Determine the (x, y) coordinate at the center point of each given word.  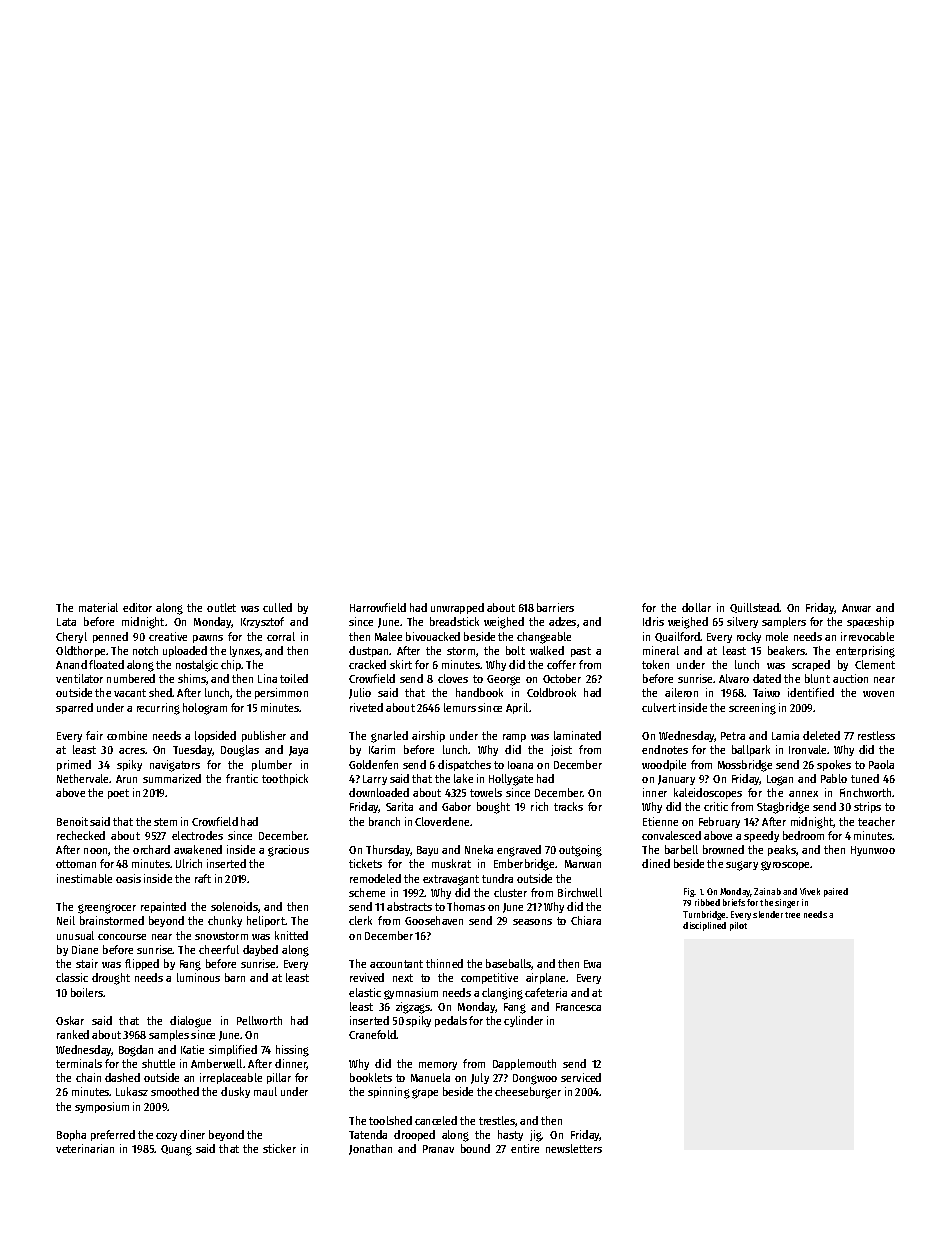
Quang (176, 1150)
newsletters (574, 1148)
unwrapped (457, 608)
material (98, 607)
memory (438, 1066)
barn (235, 977)
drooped (414, 1135)
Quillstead (755, 608)
